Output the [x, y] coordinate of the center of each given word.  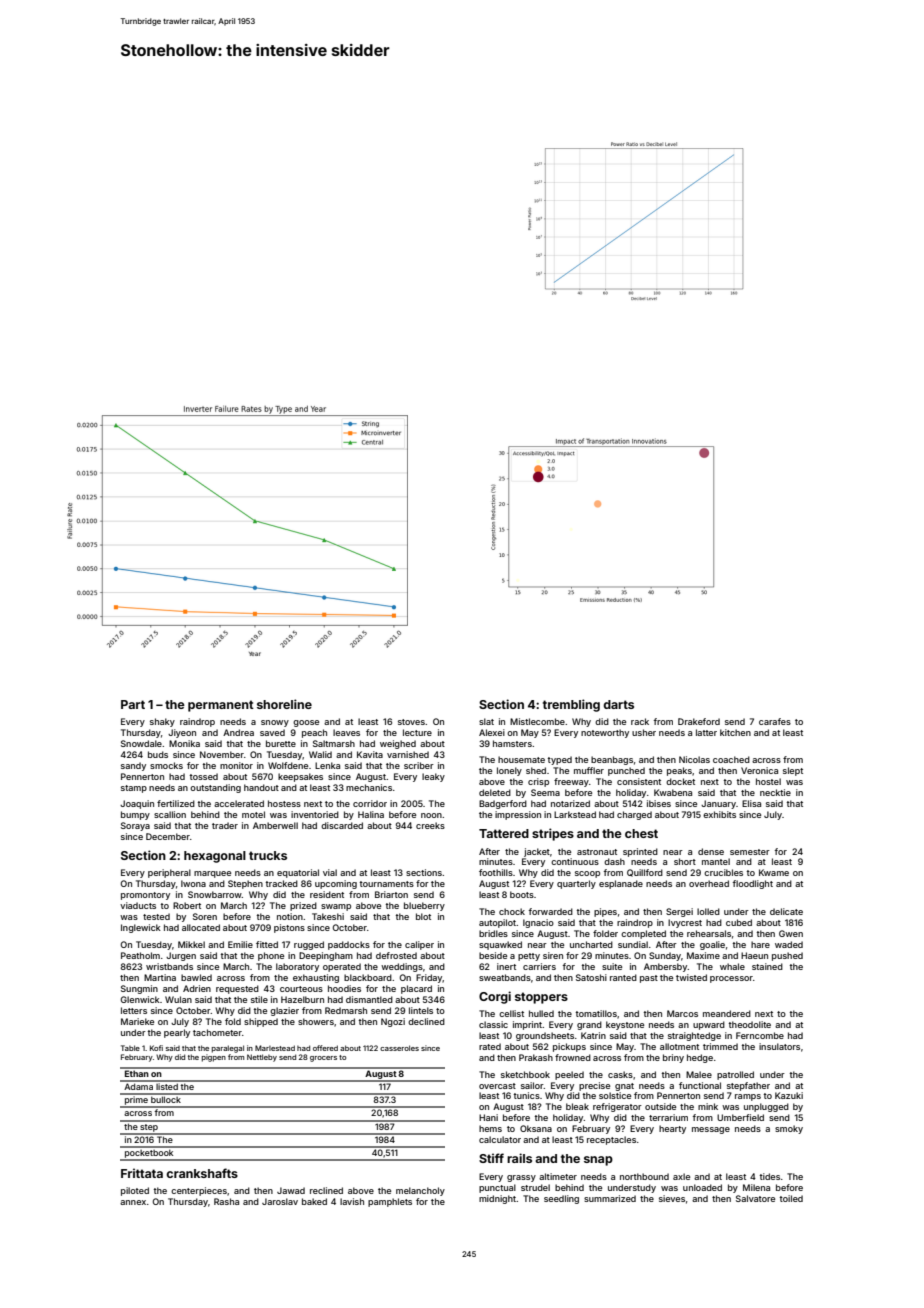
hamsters [512, 743]
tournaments [386, 884]
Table [130, 1048]
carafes [775, 721]
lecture [417, 732]
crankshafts [202, 1173]
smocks [166, 765]
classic [493, 1024]
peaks [679, 771]
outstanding [215, 788]
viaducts [138, 905]
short [685, 861]
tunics [526, 1095]
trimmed [720, 1046]
